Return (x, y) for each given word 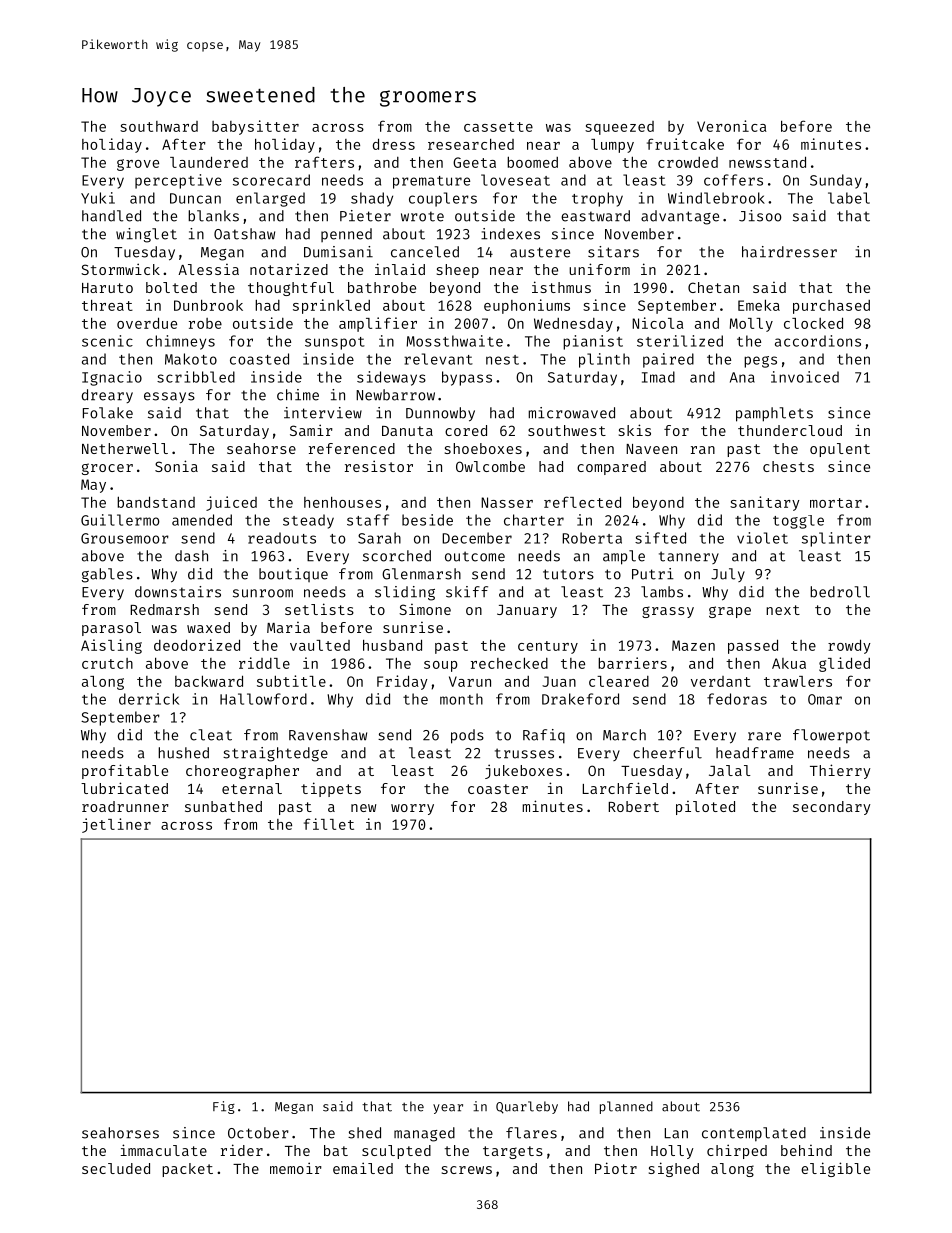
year (448, 1109)
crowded (688, 162)
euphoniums (527, 306)
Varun (470, 681)
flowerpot (831, 736)
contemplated (754, 1134)
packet (187, 1170)
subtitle (291, 681)
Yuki (98, 198)
